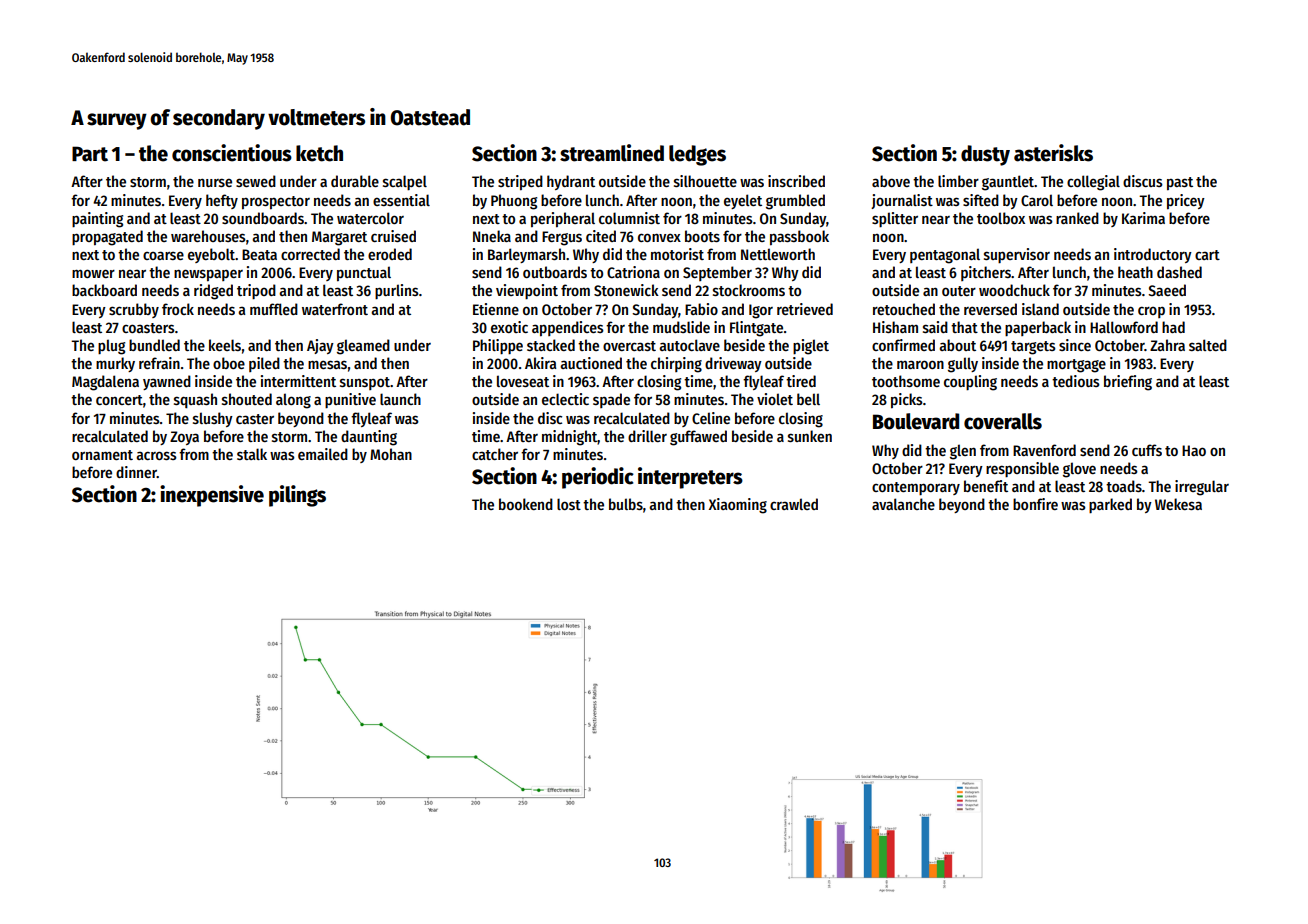 This screenshot has height=924, width=1308. Describe the element at coordinates (256, 291) in the screenshot. I see `tripod` at that location.
